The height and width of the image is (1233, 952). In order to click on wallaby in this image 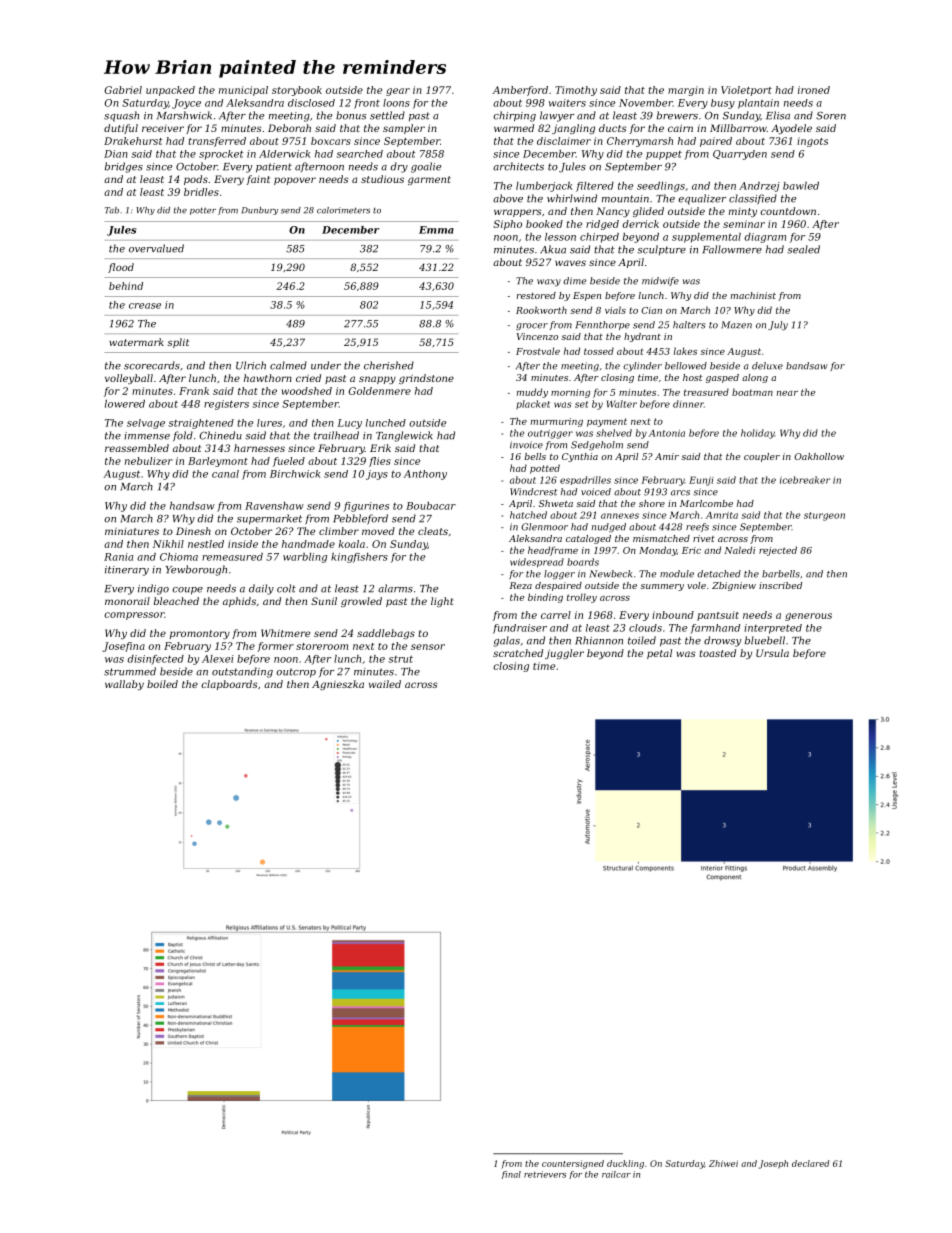, I will do `click(124, 685)`.
